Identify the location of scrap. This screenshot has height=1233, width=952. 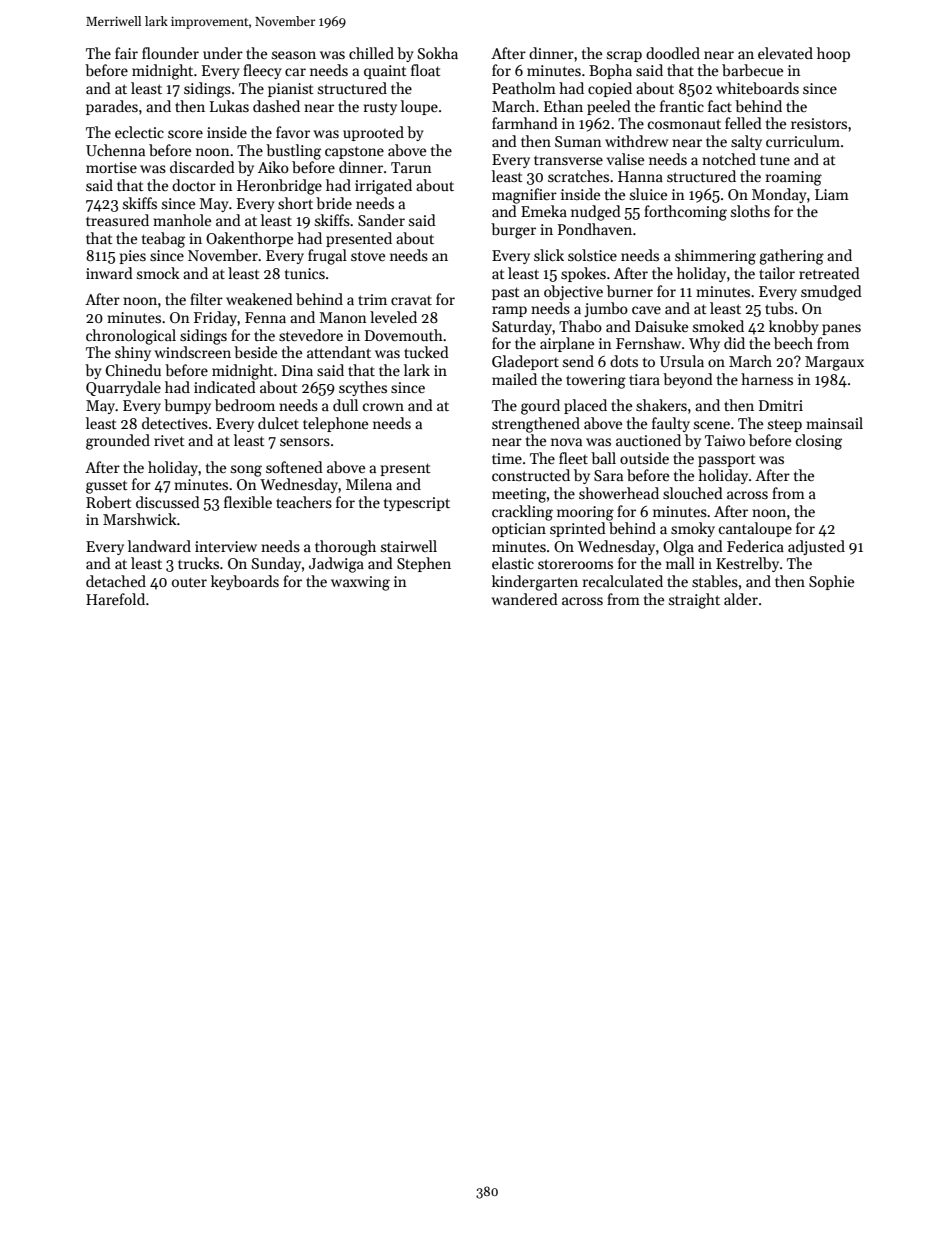
(624, 56).
